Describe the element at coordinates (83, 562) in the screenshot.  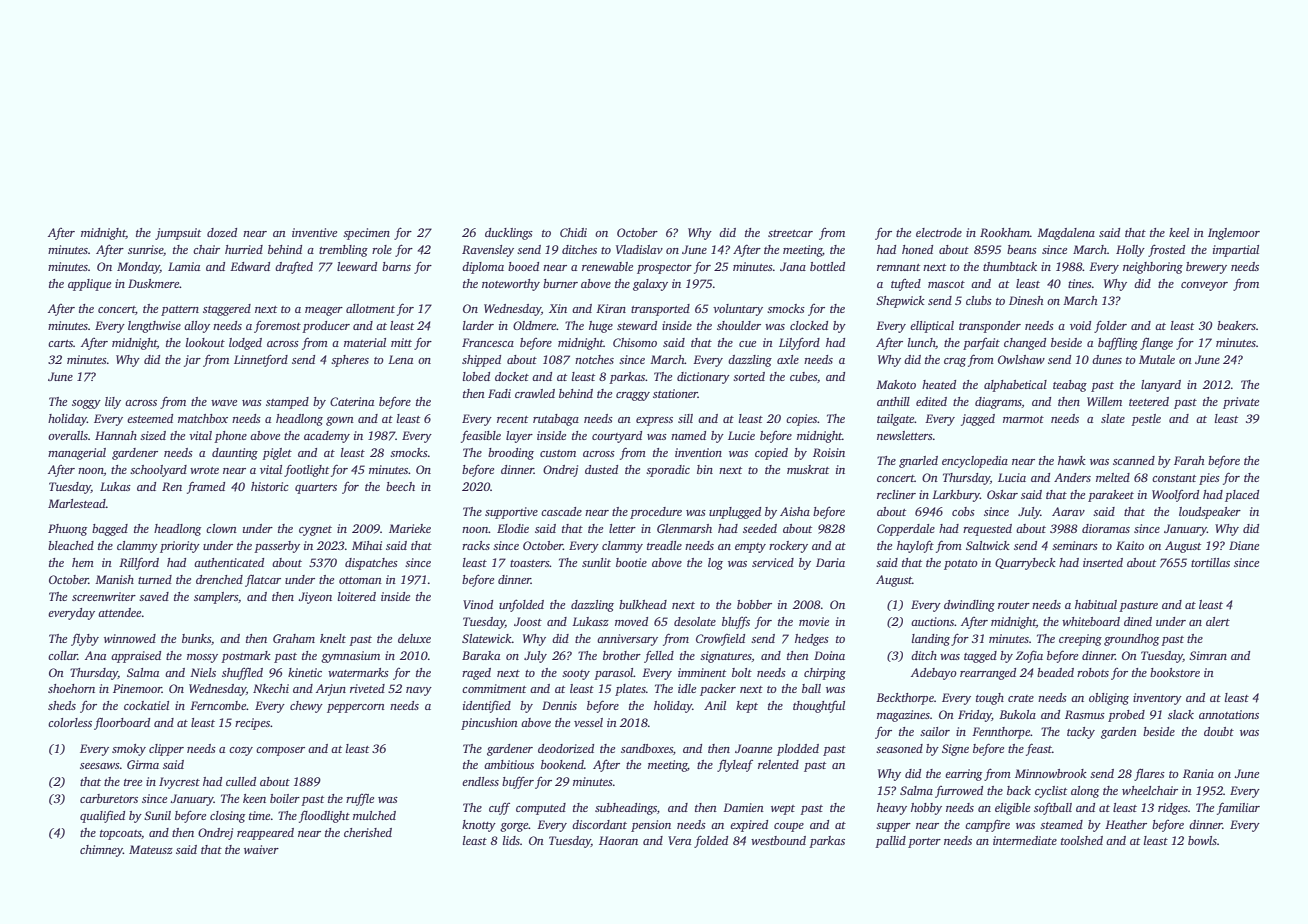
I see `hem` at that location.
